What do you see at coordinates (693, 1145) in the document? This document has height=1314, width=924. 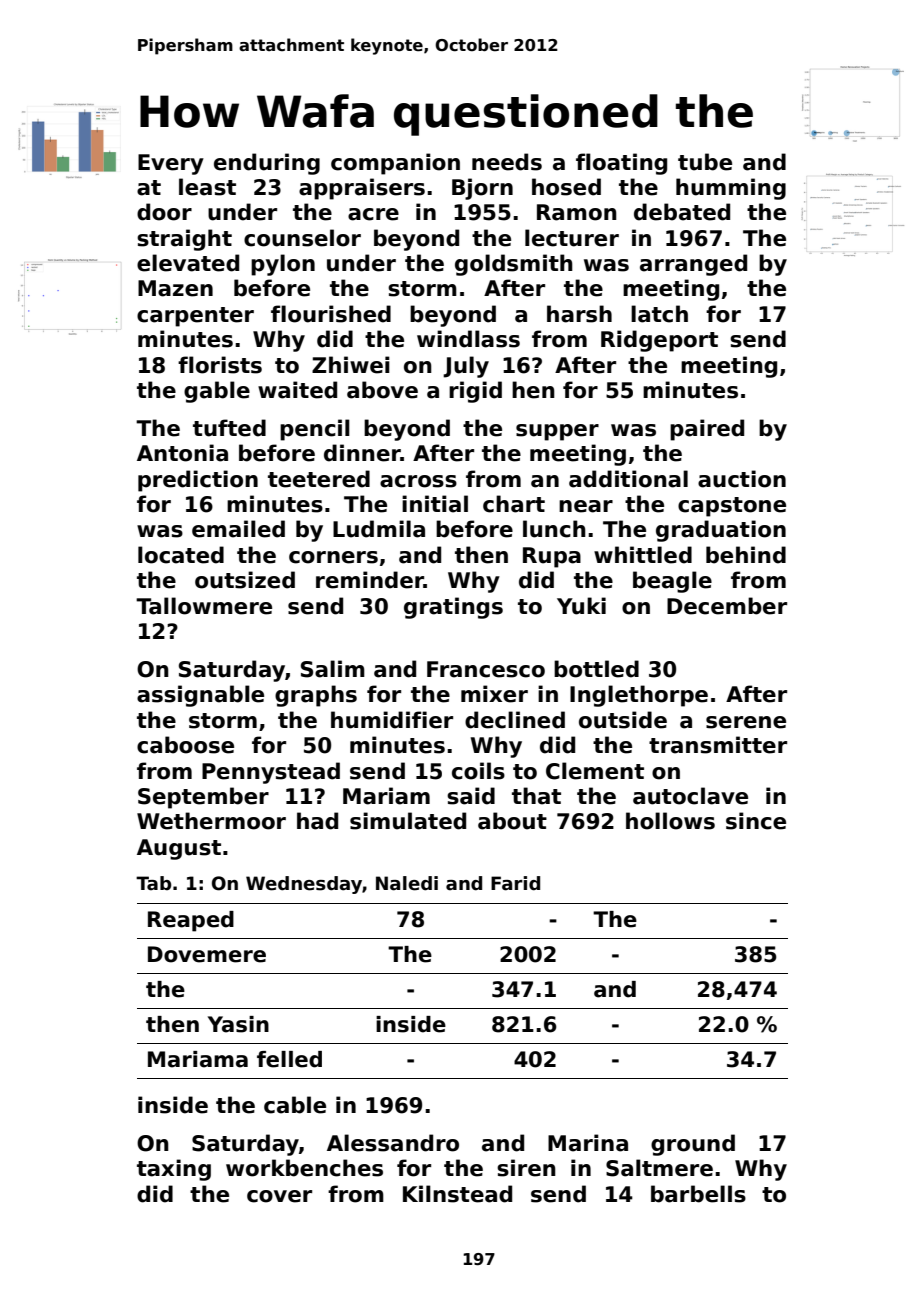 I see `ground` at bounding box center [693, 1145].
